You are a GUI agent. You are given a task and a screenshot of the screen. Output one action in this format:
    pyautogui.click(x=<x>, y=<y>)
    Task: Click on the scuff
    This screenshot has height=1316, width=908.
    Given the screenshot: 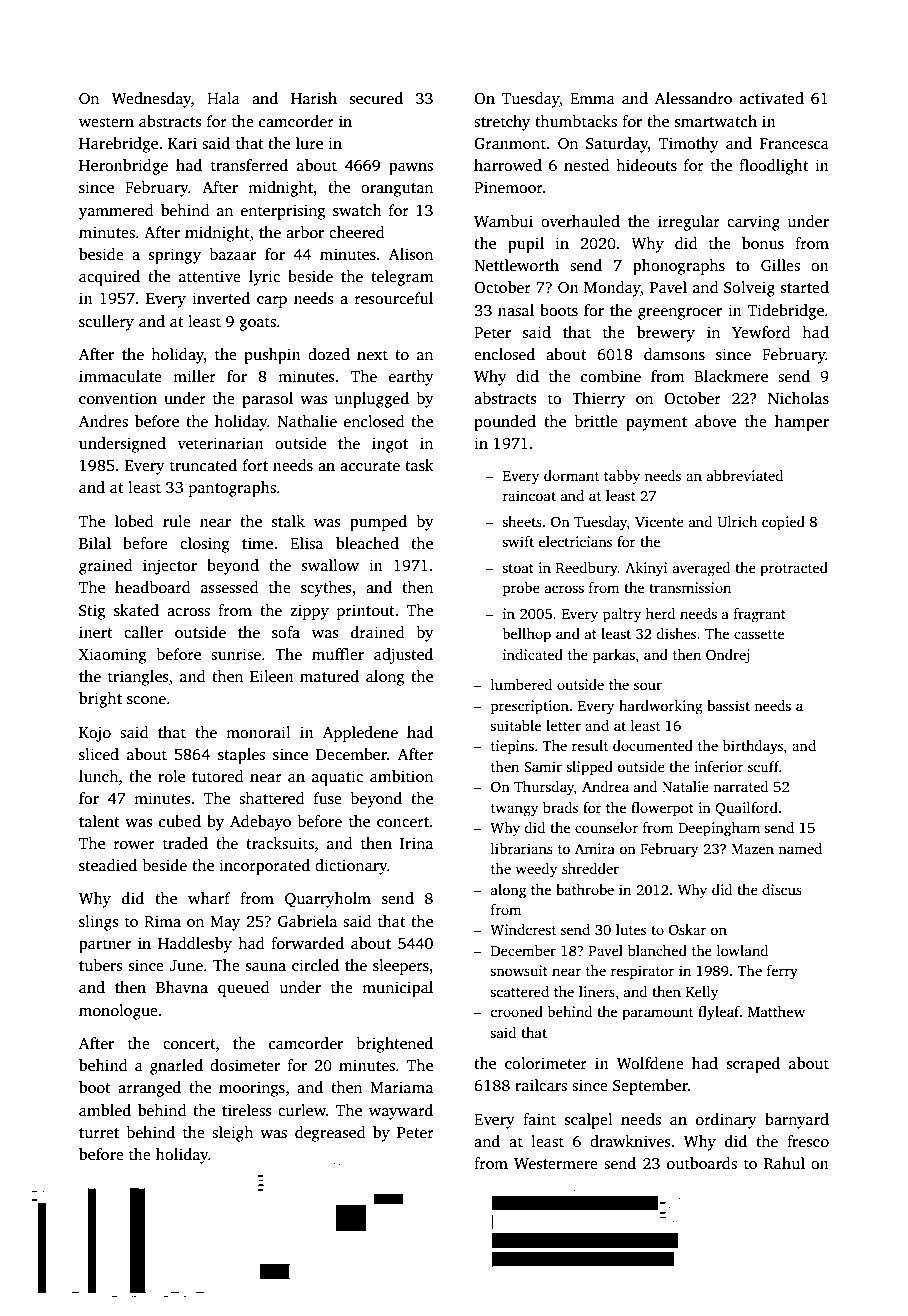 What is the action you would take?
    pyautogui.click(x=763, y=766)
